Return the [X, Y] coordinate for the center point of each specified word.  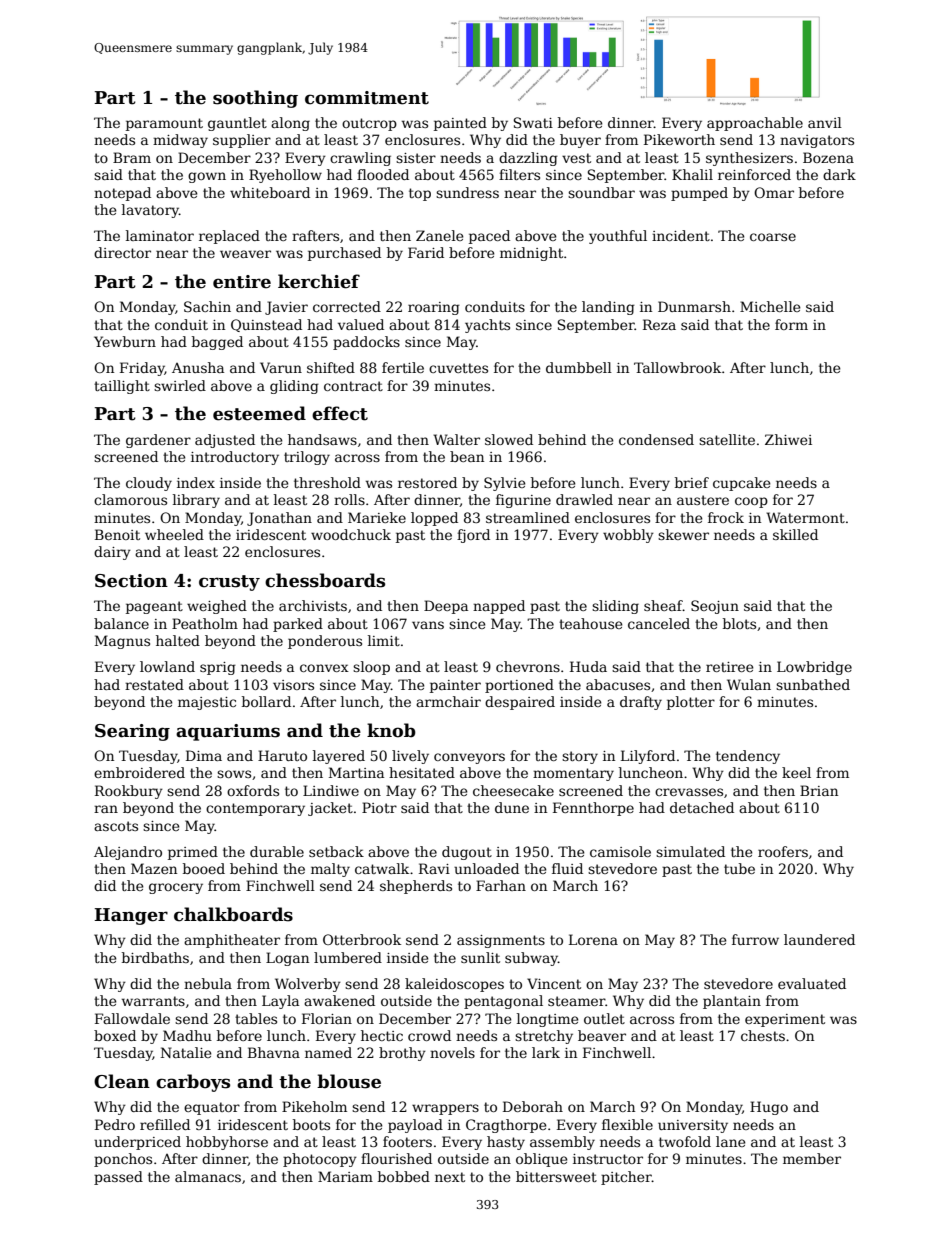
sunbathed [813, 684]
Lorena [593, 939]
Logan [287, 959]
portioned [519, 686]
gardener [158, 441]
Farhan [501, 885]
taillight [122, 387]
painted [460, 124]
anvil [825, 122]
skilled [795, 534]
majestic [207, 703]
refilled [165, 1124]
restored [427, 482]
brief [692, 482]
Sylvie [505, 484]
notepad [122, 194]
